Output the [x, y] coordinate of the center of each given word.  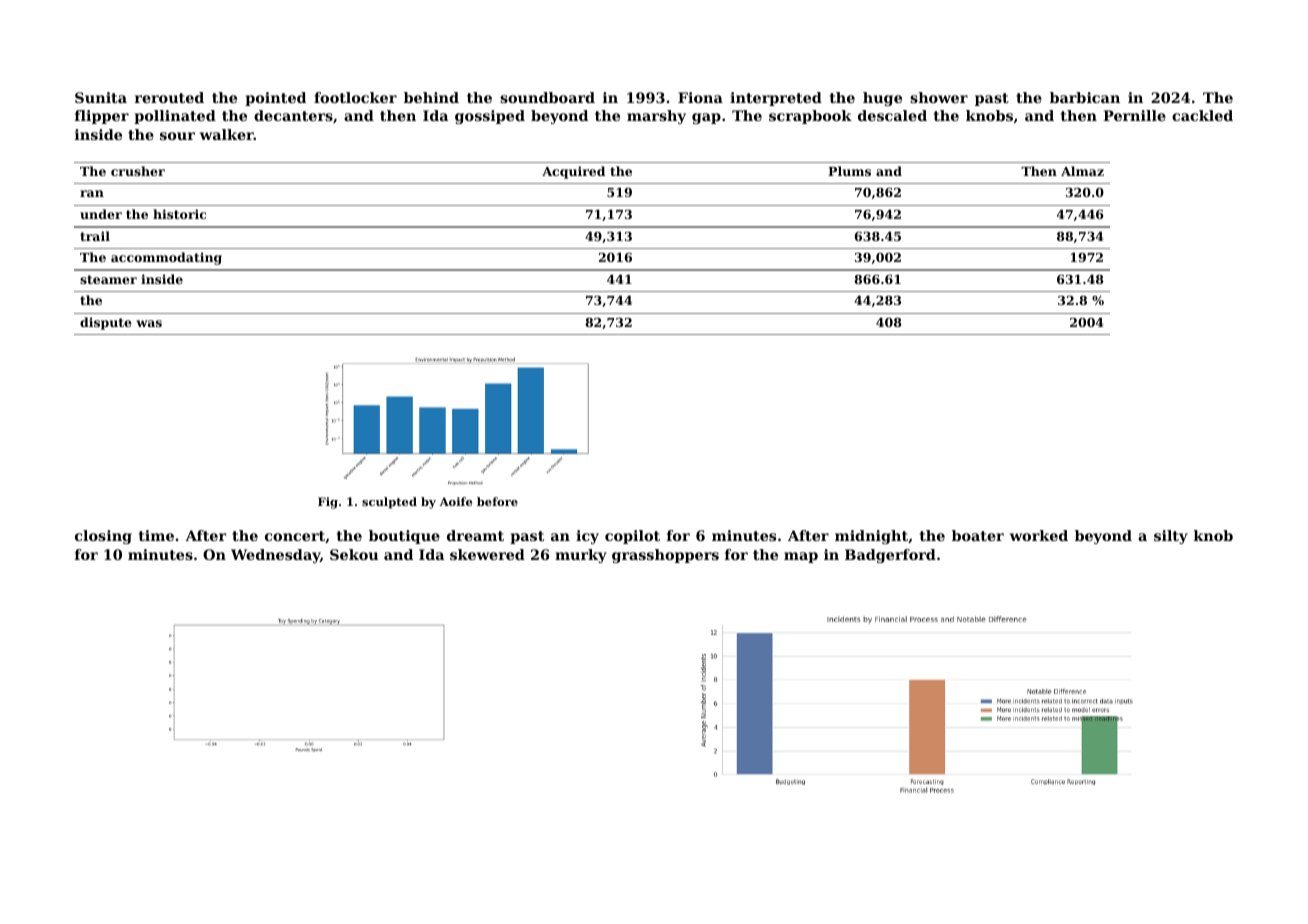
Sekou [354, 554]
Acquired [573, 172]
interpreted [776, 99]
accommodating [166, 258]
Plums [849, 171]
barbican [1085, 97]
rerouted [169, 97]
